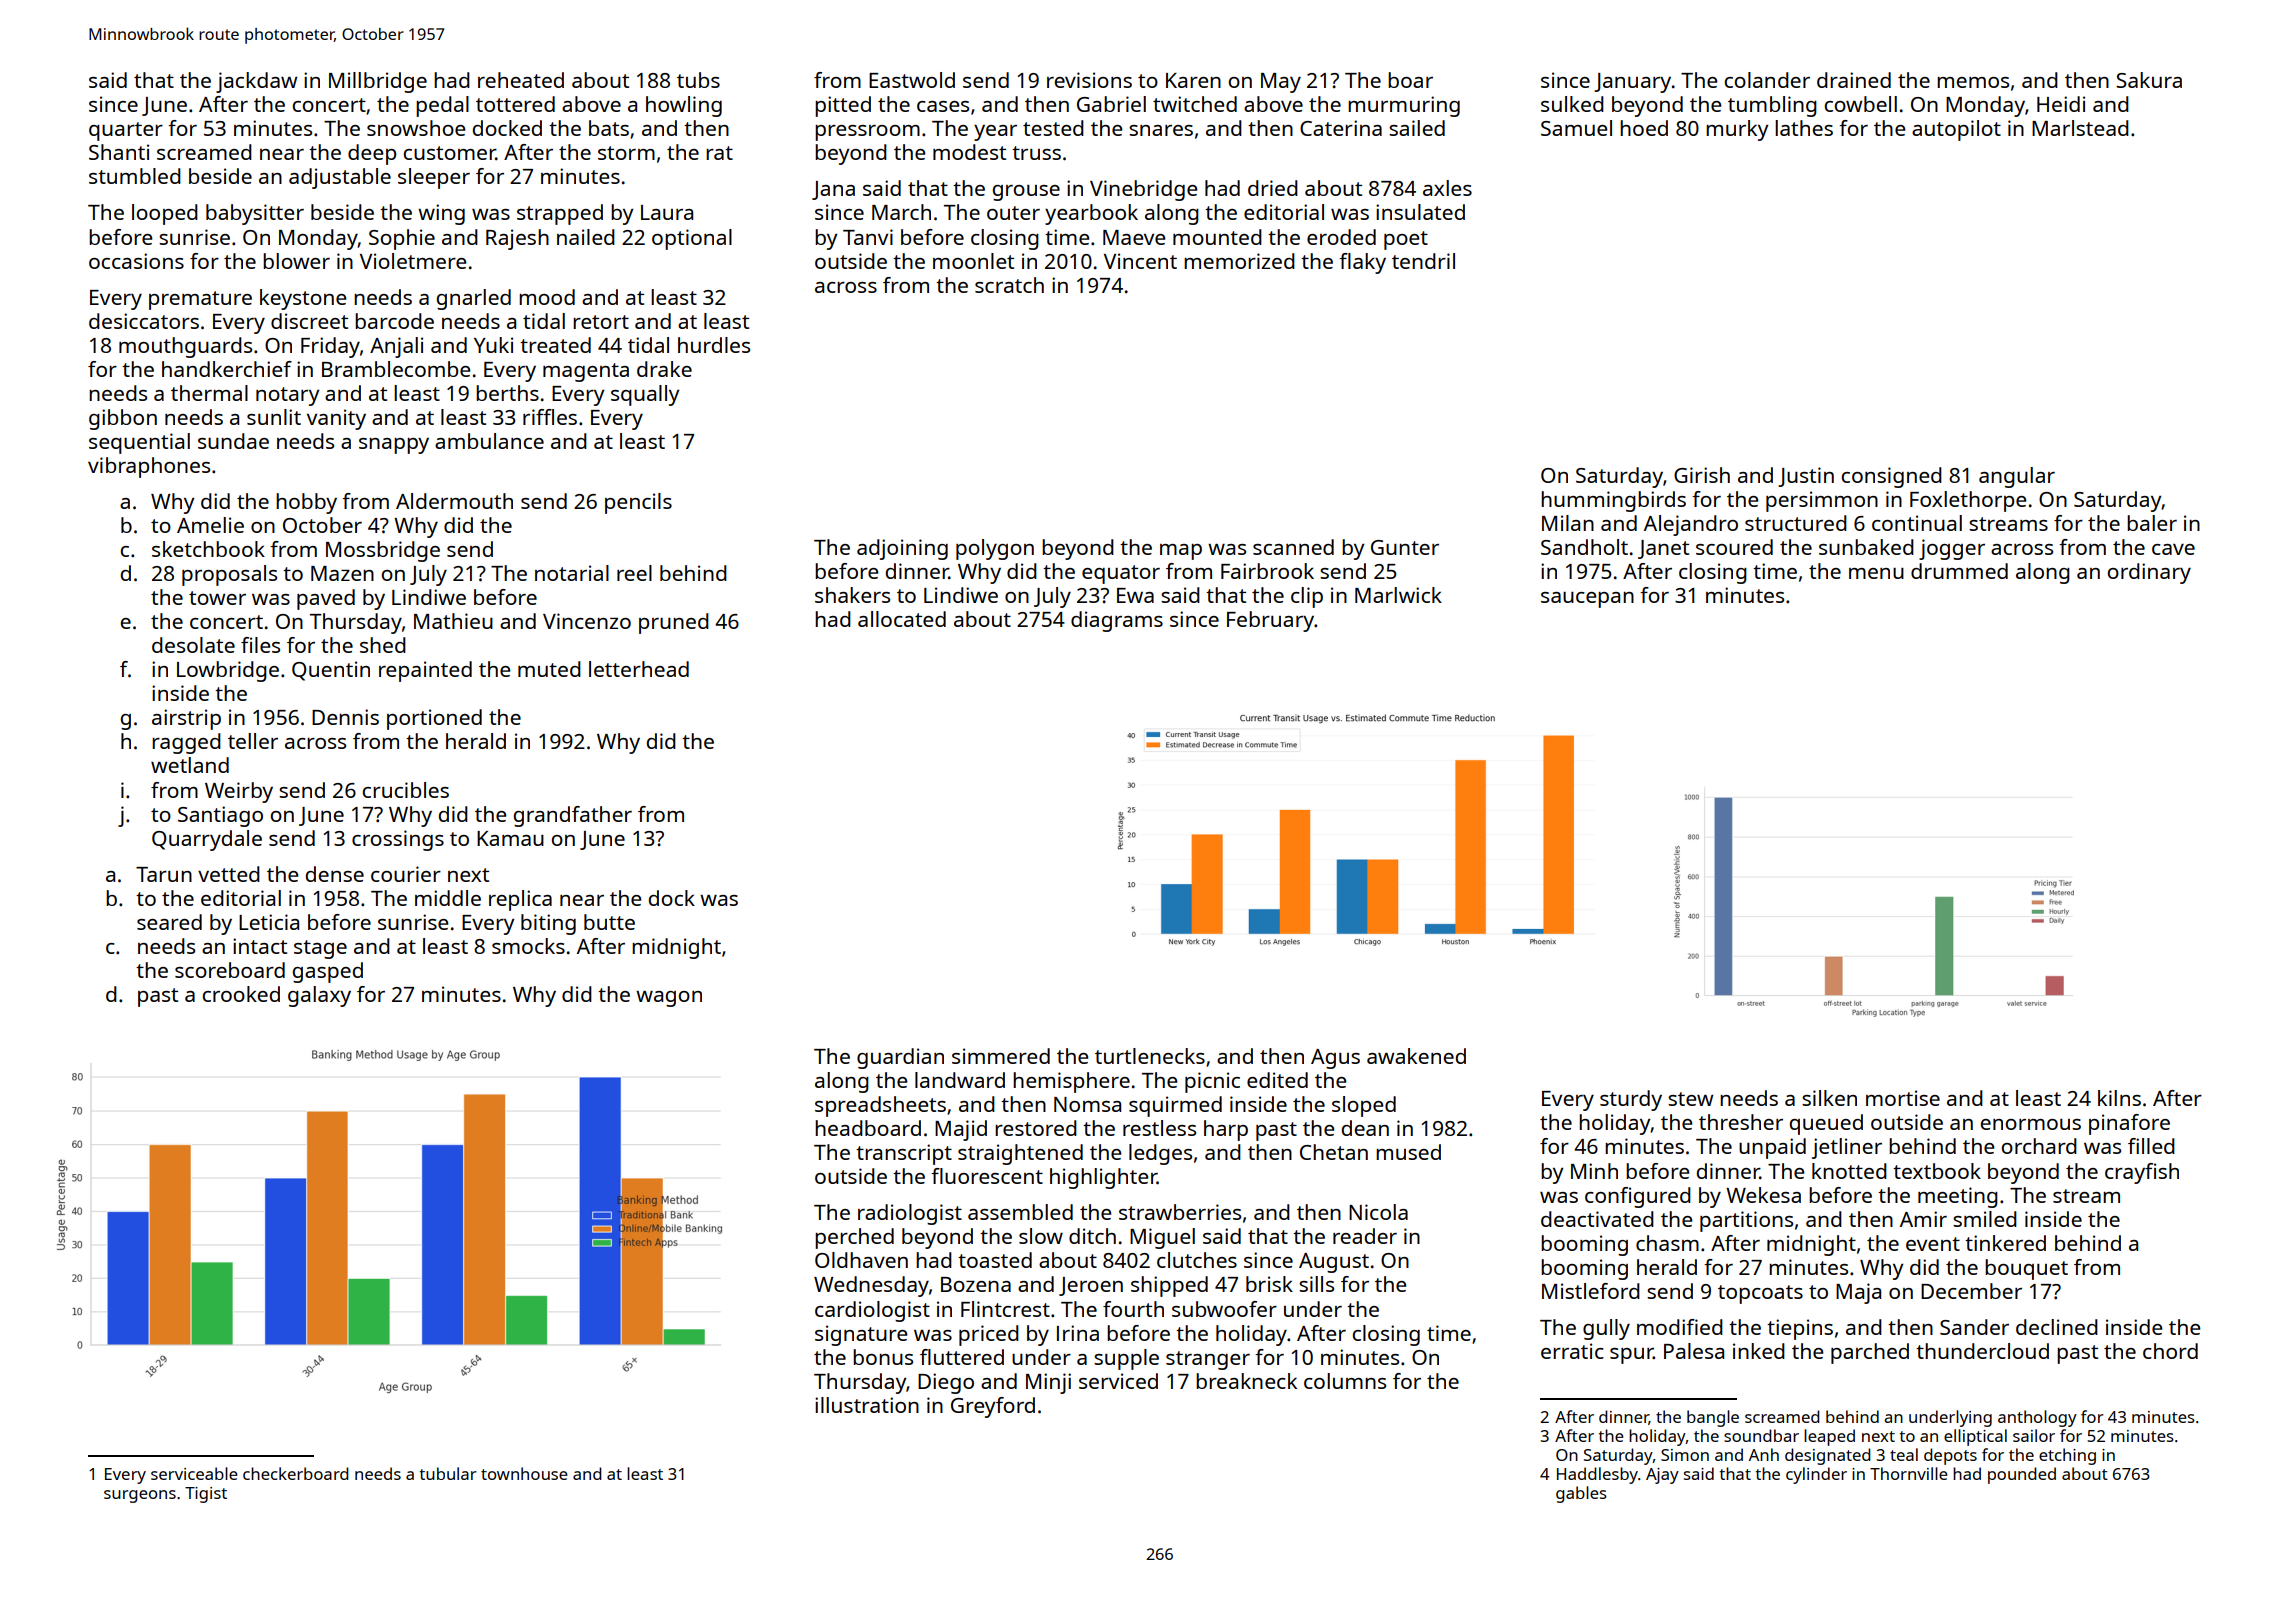 Image resolution: width=2292 pixels, height=1620 pixels. Describe the element at coordinates (190, 765) in the image. I see `wetland` at that location.
